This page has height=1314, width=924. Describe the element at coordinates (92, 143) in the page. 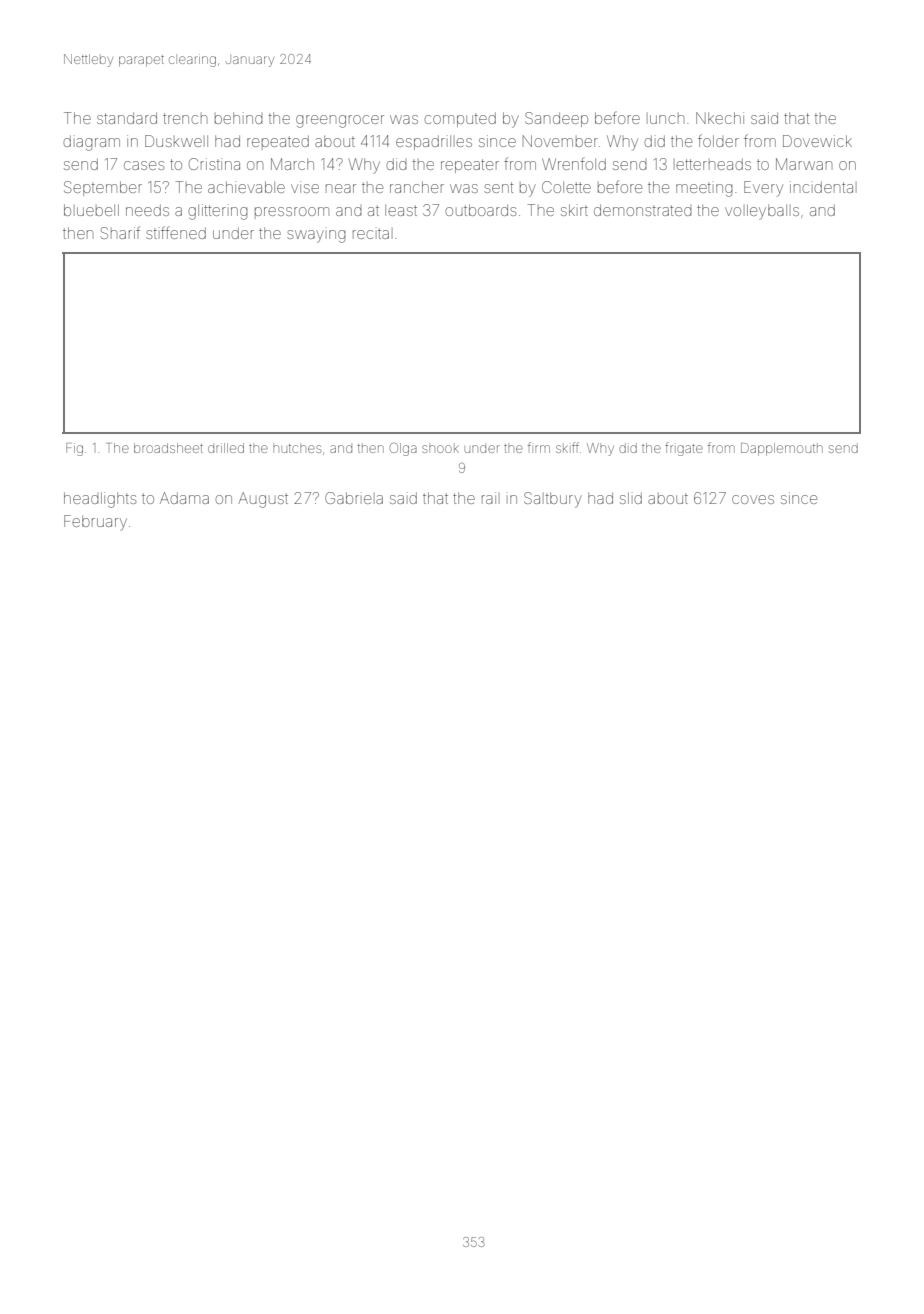

I see `diagram` at that location.
